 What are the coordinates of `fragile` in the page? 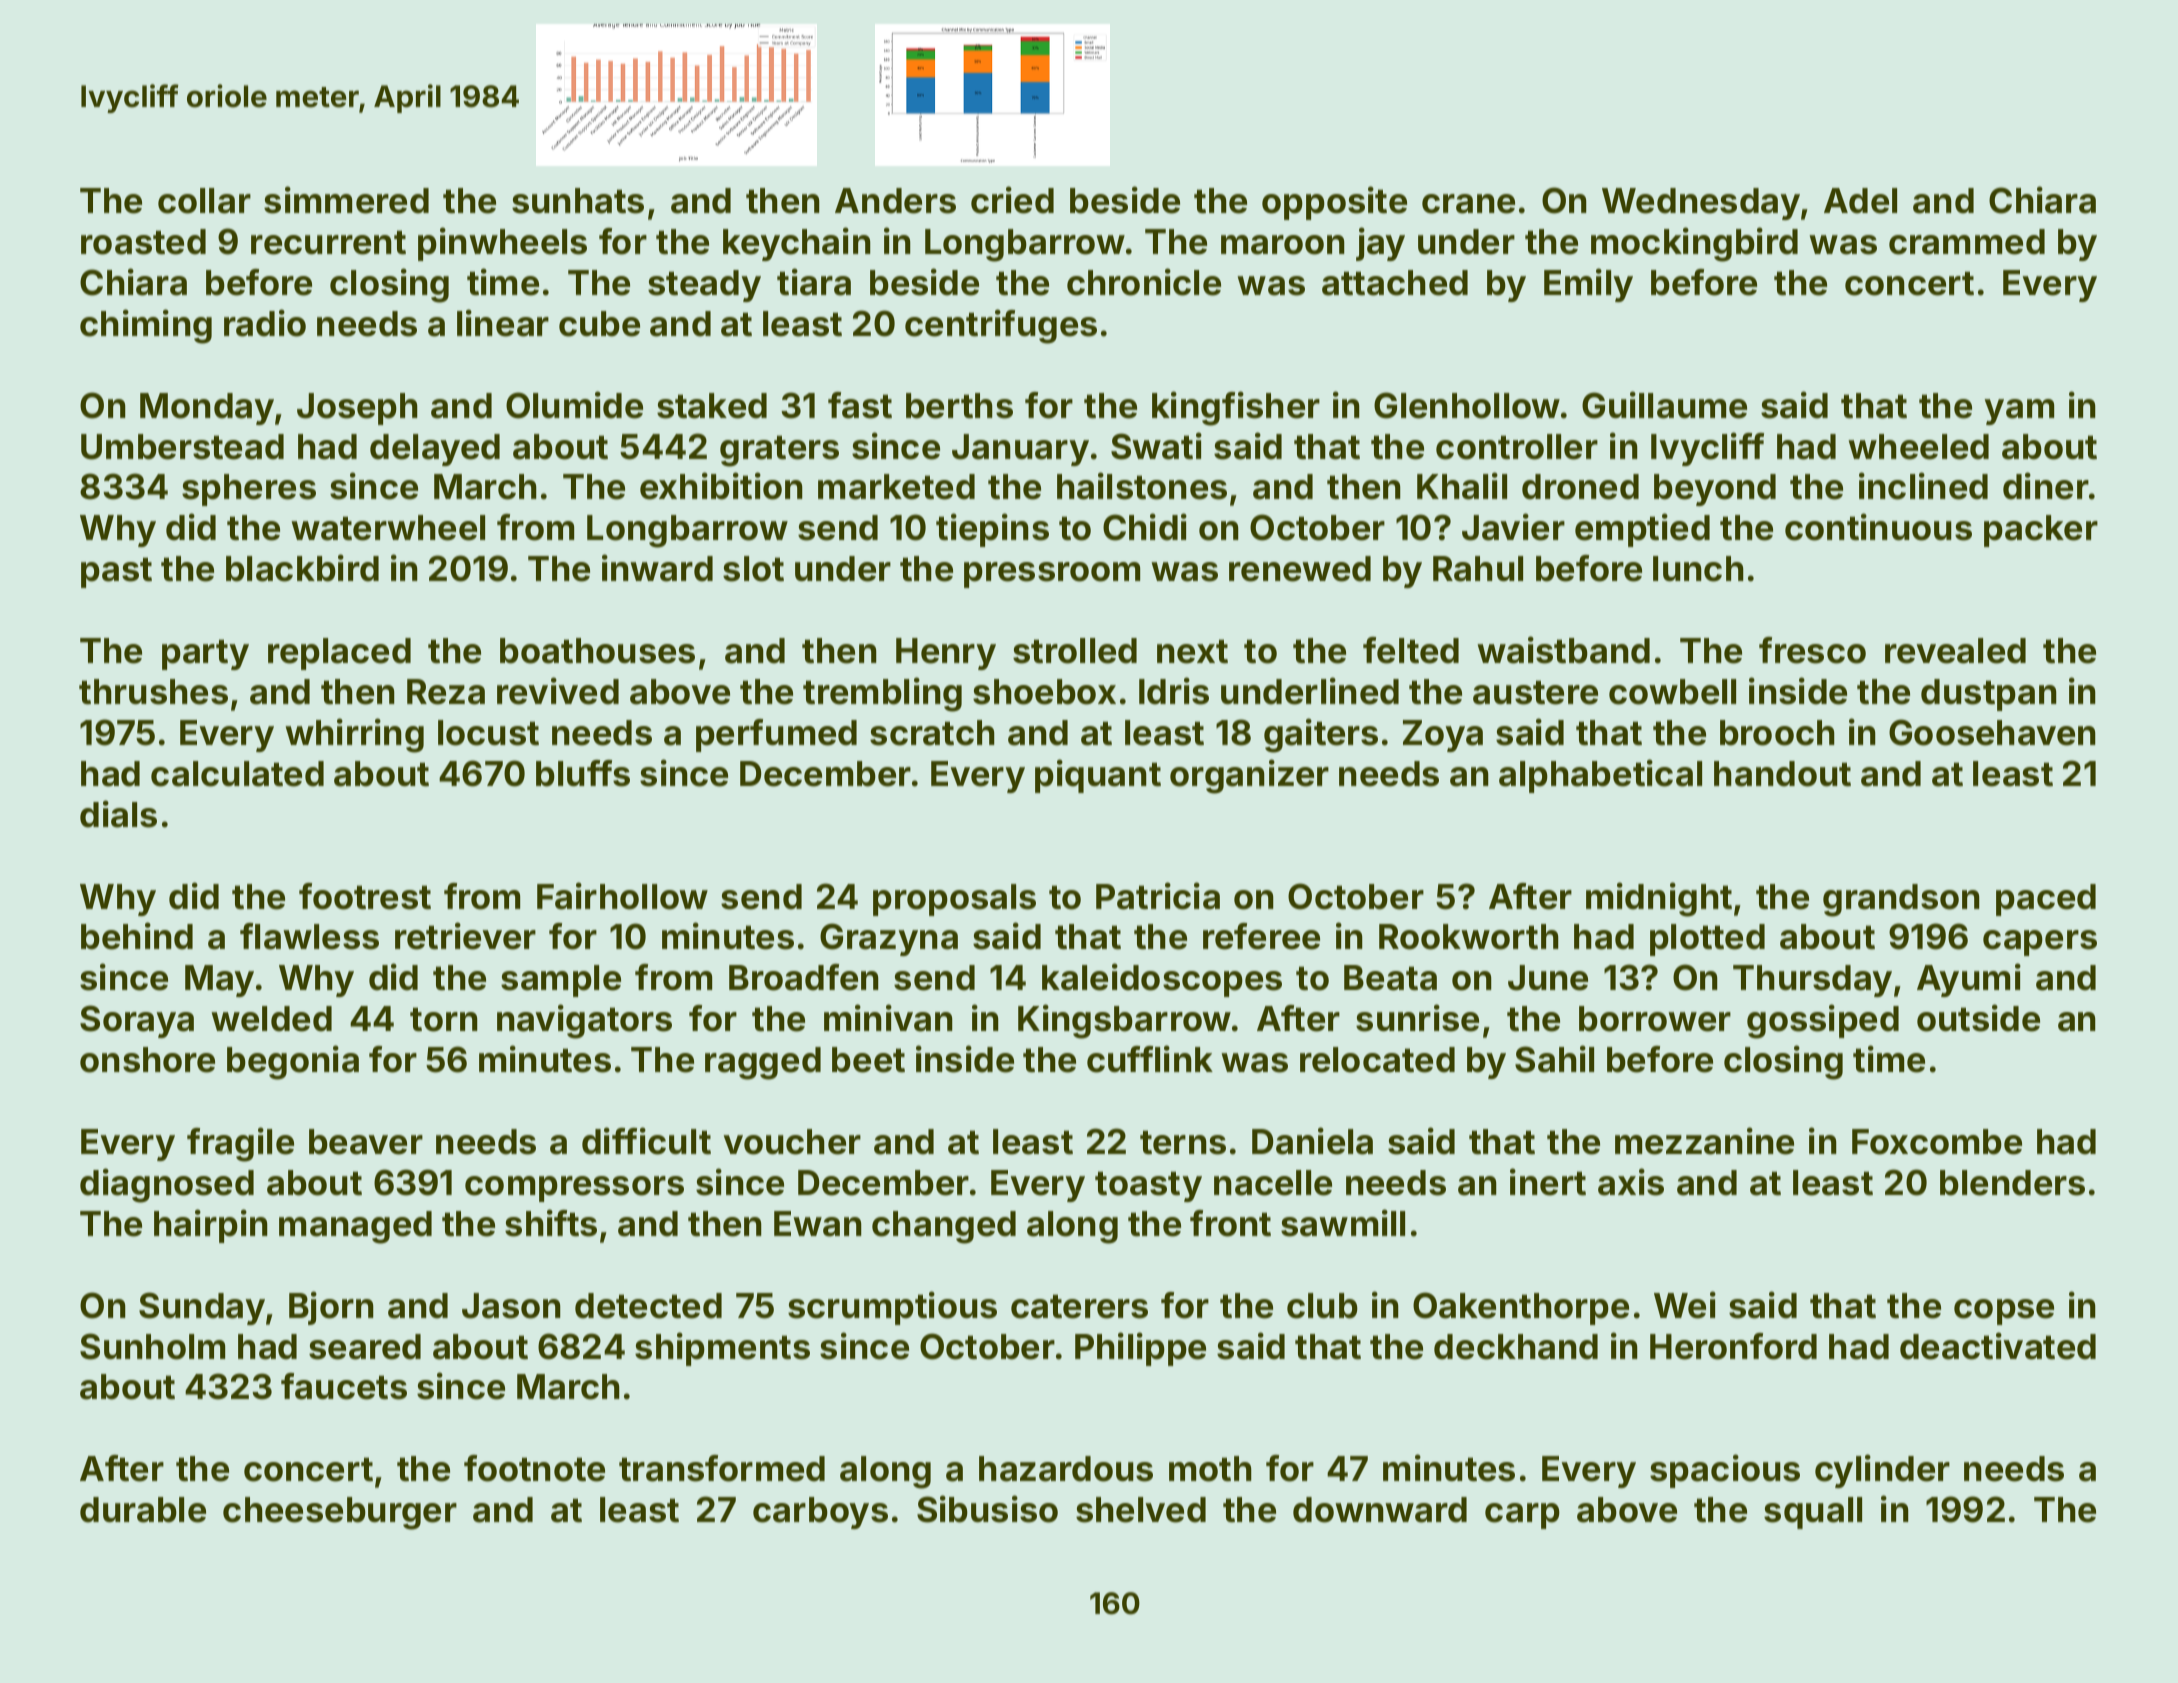 It's located at (240, 1144).
